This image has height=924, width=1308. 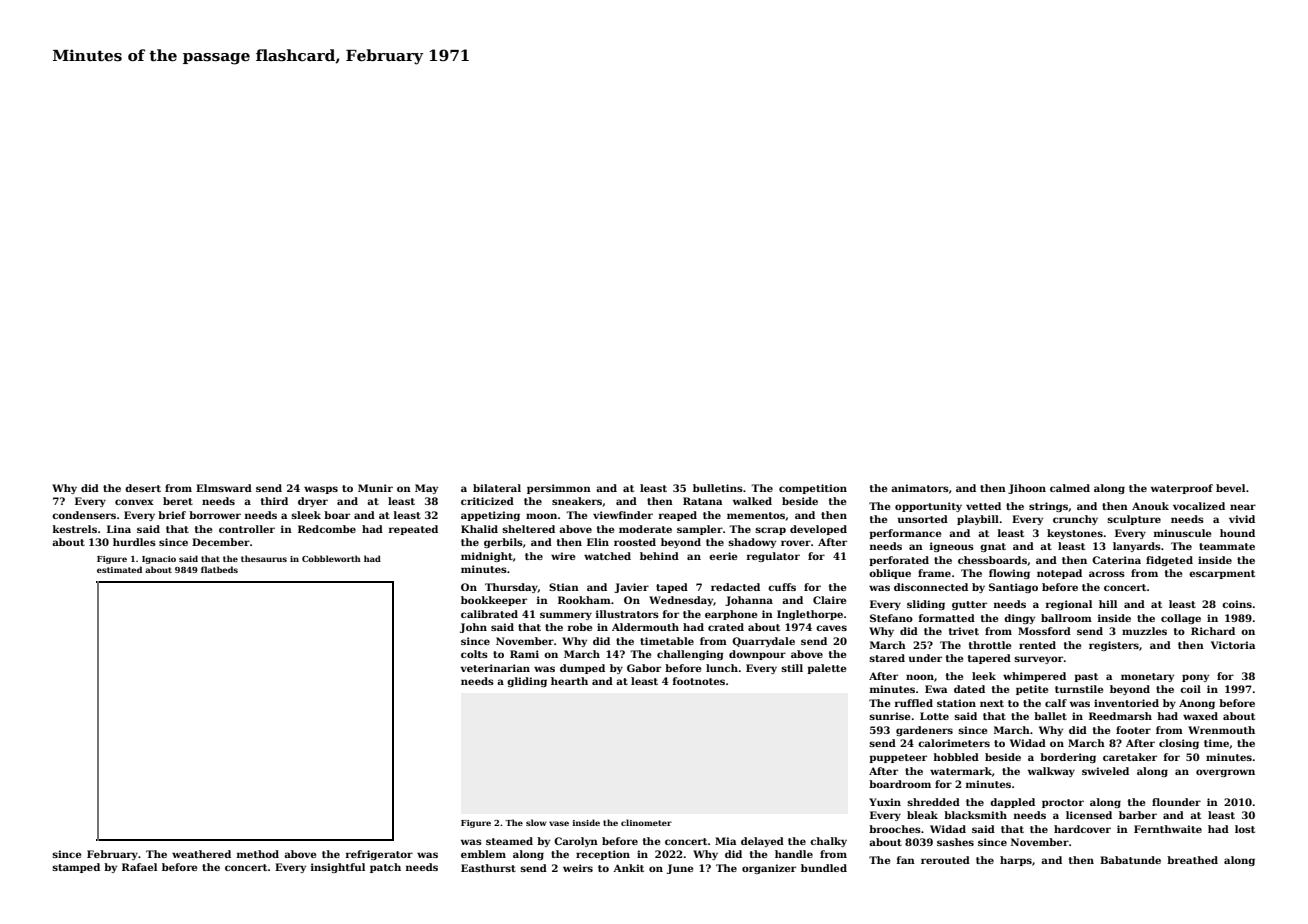 I want to click on puppeteer, so click(x=898, y=758).
